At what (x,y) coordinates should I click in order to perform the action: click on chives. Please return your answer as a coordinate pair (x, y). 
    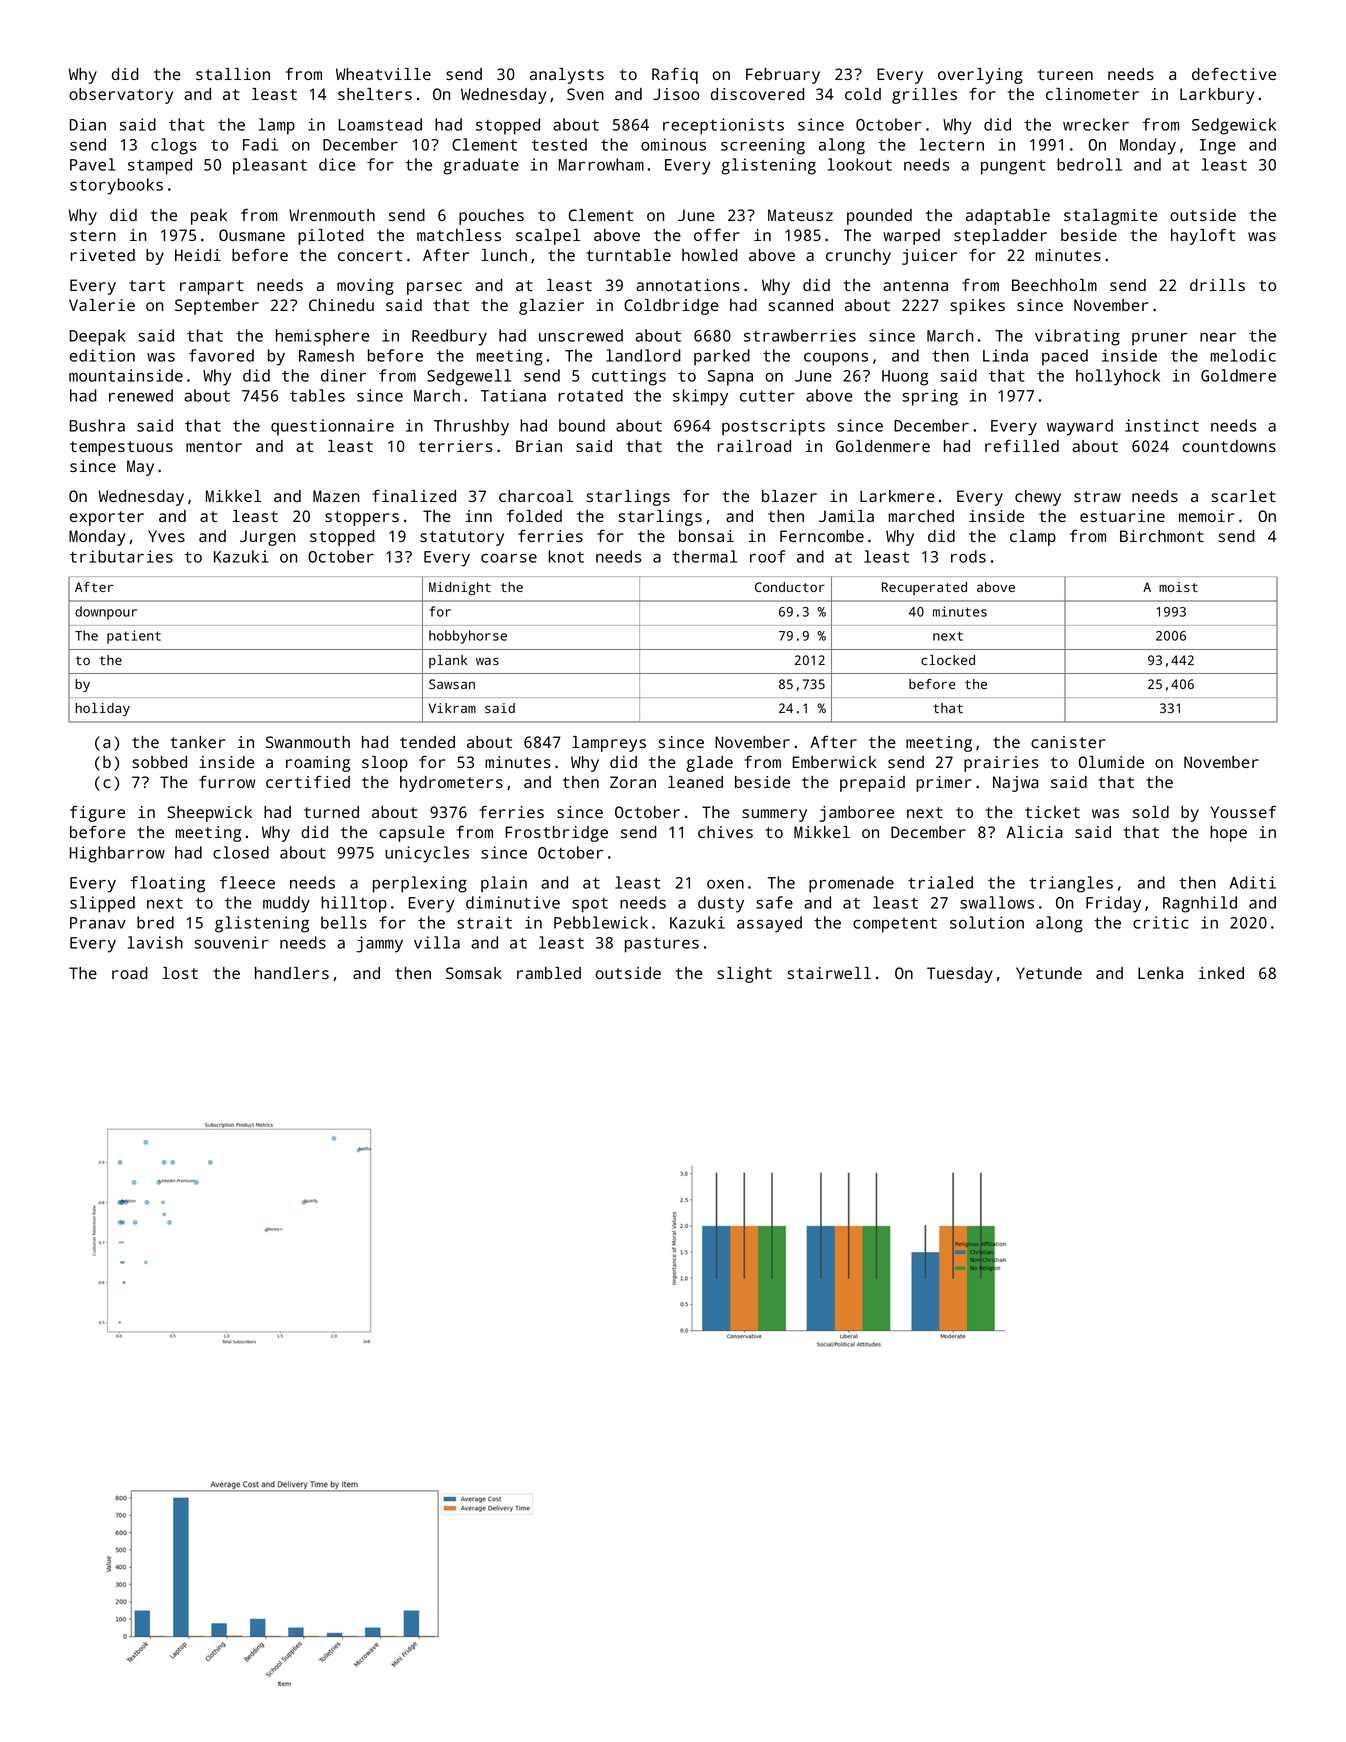
    Looking at the image, I should click on (725, 832).
